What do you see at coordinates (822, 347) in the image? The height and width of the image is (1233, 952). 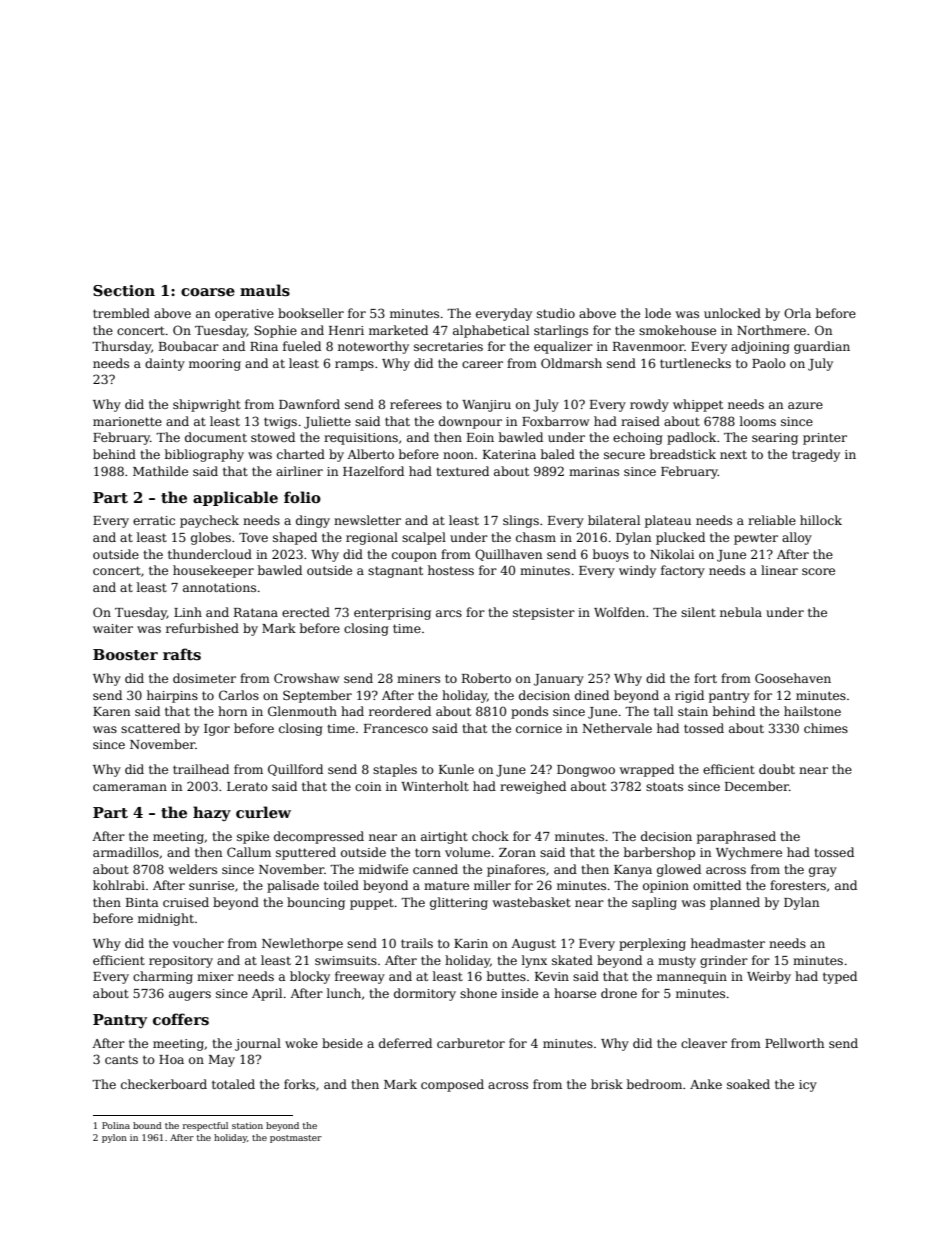 I see `guardian` at bounding box center [822, 347].
